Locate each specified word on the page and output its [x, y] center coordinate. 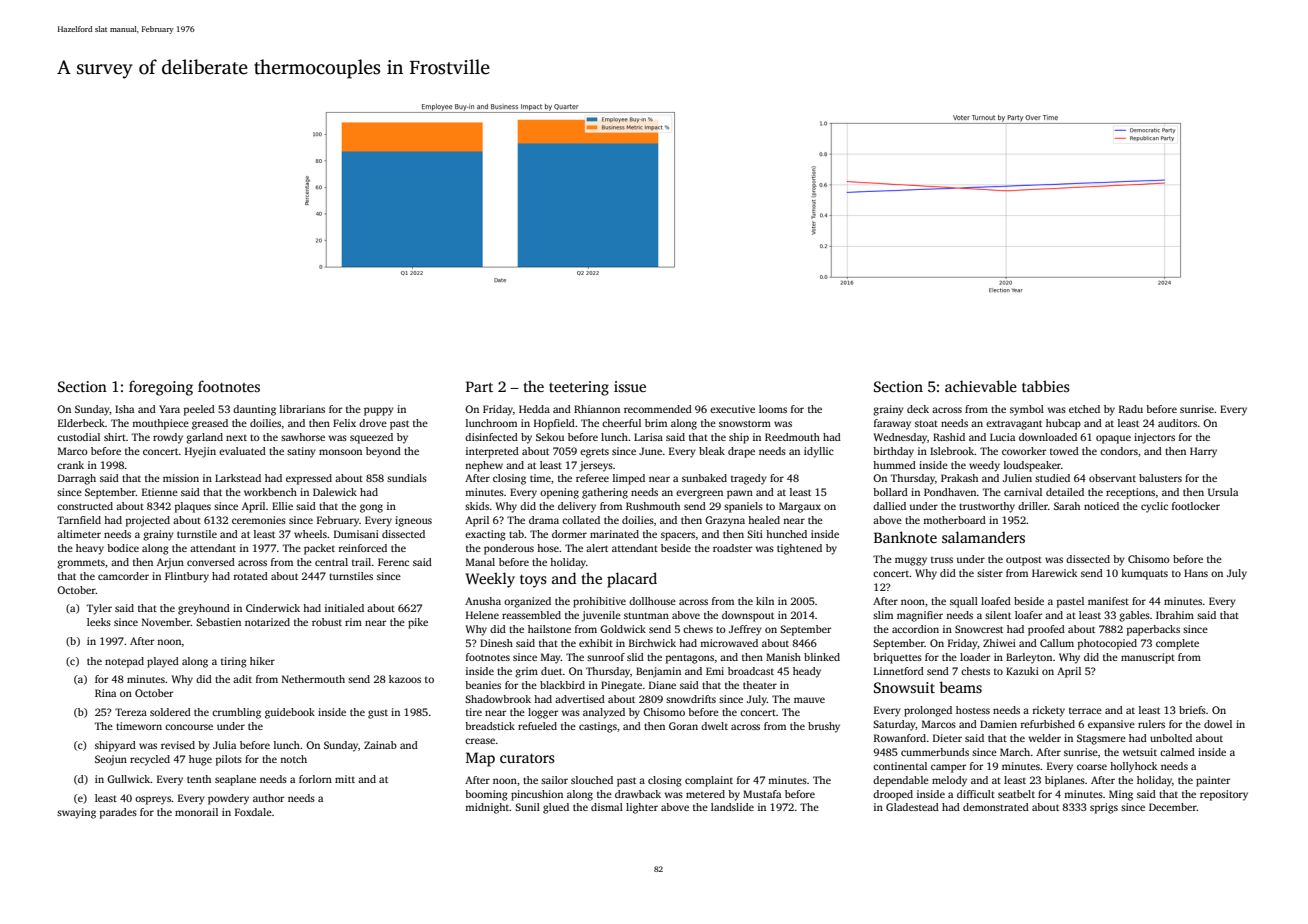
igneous [413, 521]
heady [807, 672]
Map [480, 759]
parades [118, 813]
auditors [1177, 423]
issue [630, 386]
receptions [1130, 493]
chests [975, 671]
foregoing [161, 388]
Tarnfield [79, 520]
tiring [234, 662]
